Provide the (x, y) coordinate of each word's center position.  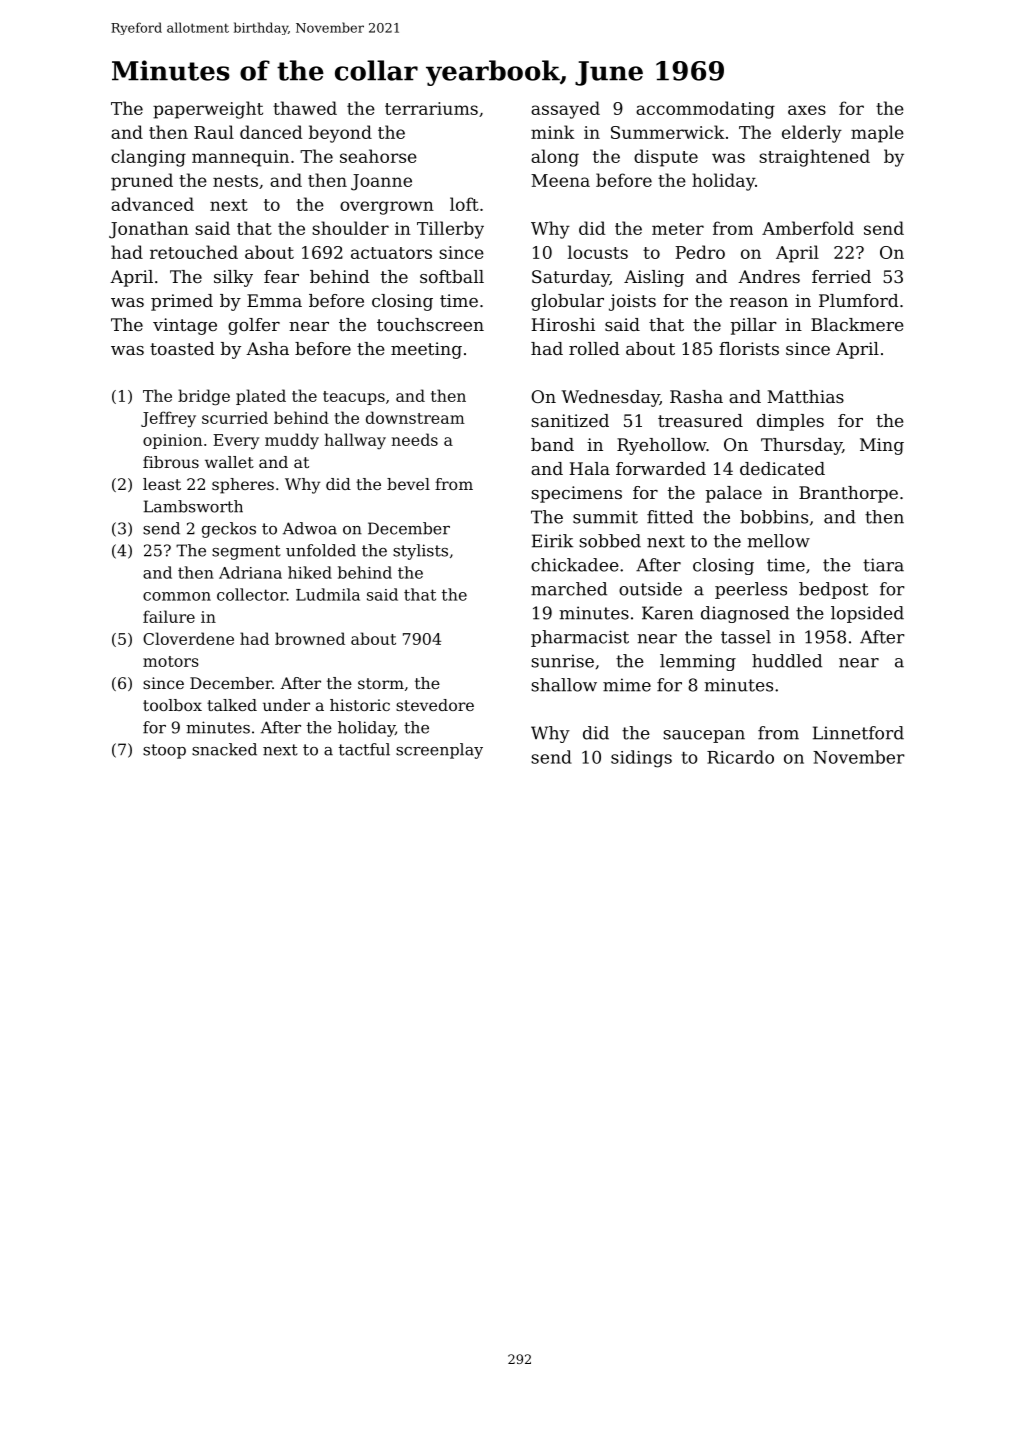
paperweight (208, 110)
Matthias (805, 396)
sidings (641, 759)
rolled (594, 348)
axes (807, 110)
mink (553, 132)
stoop (164, 751)
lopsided (867, 614)
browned (310, 638)
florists (749, 348)
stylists (420, 552)
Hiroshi (563, 324)
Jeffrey (168, 419)
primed (182, 302)
